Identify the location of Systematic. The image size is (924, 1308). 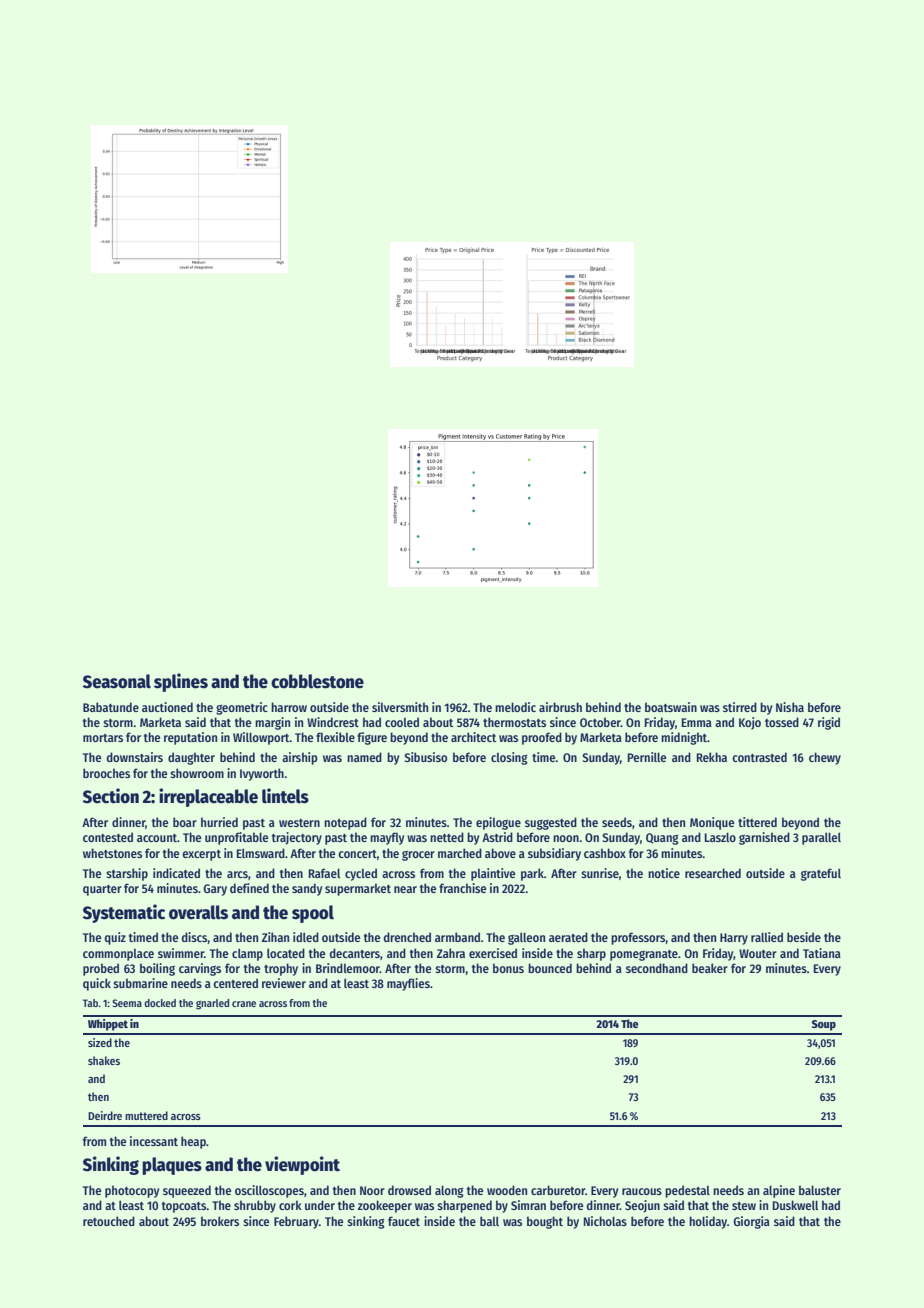
(124, 913).
